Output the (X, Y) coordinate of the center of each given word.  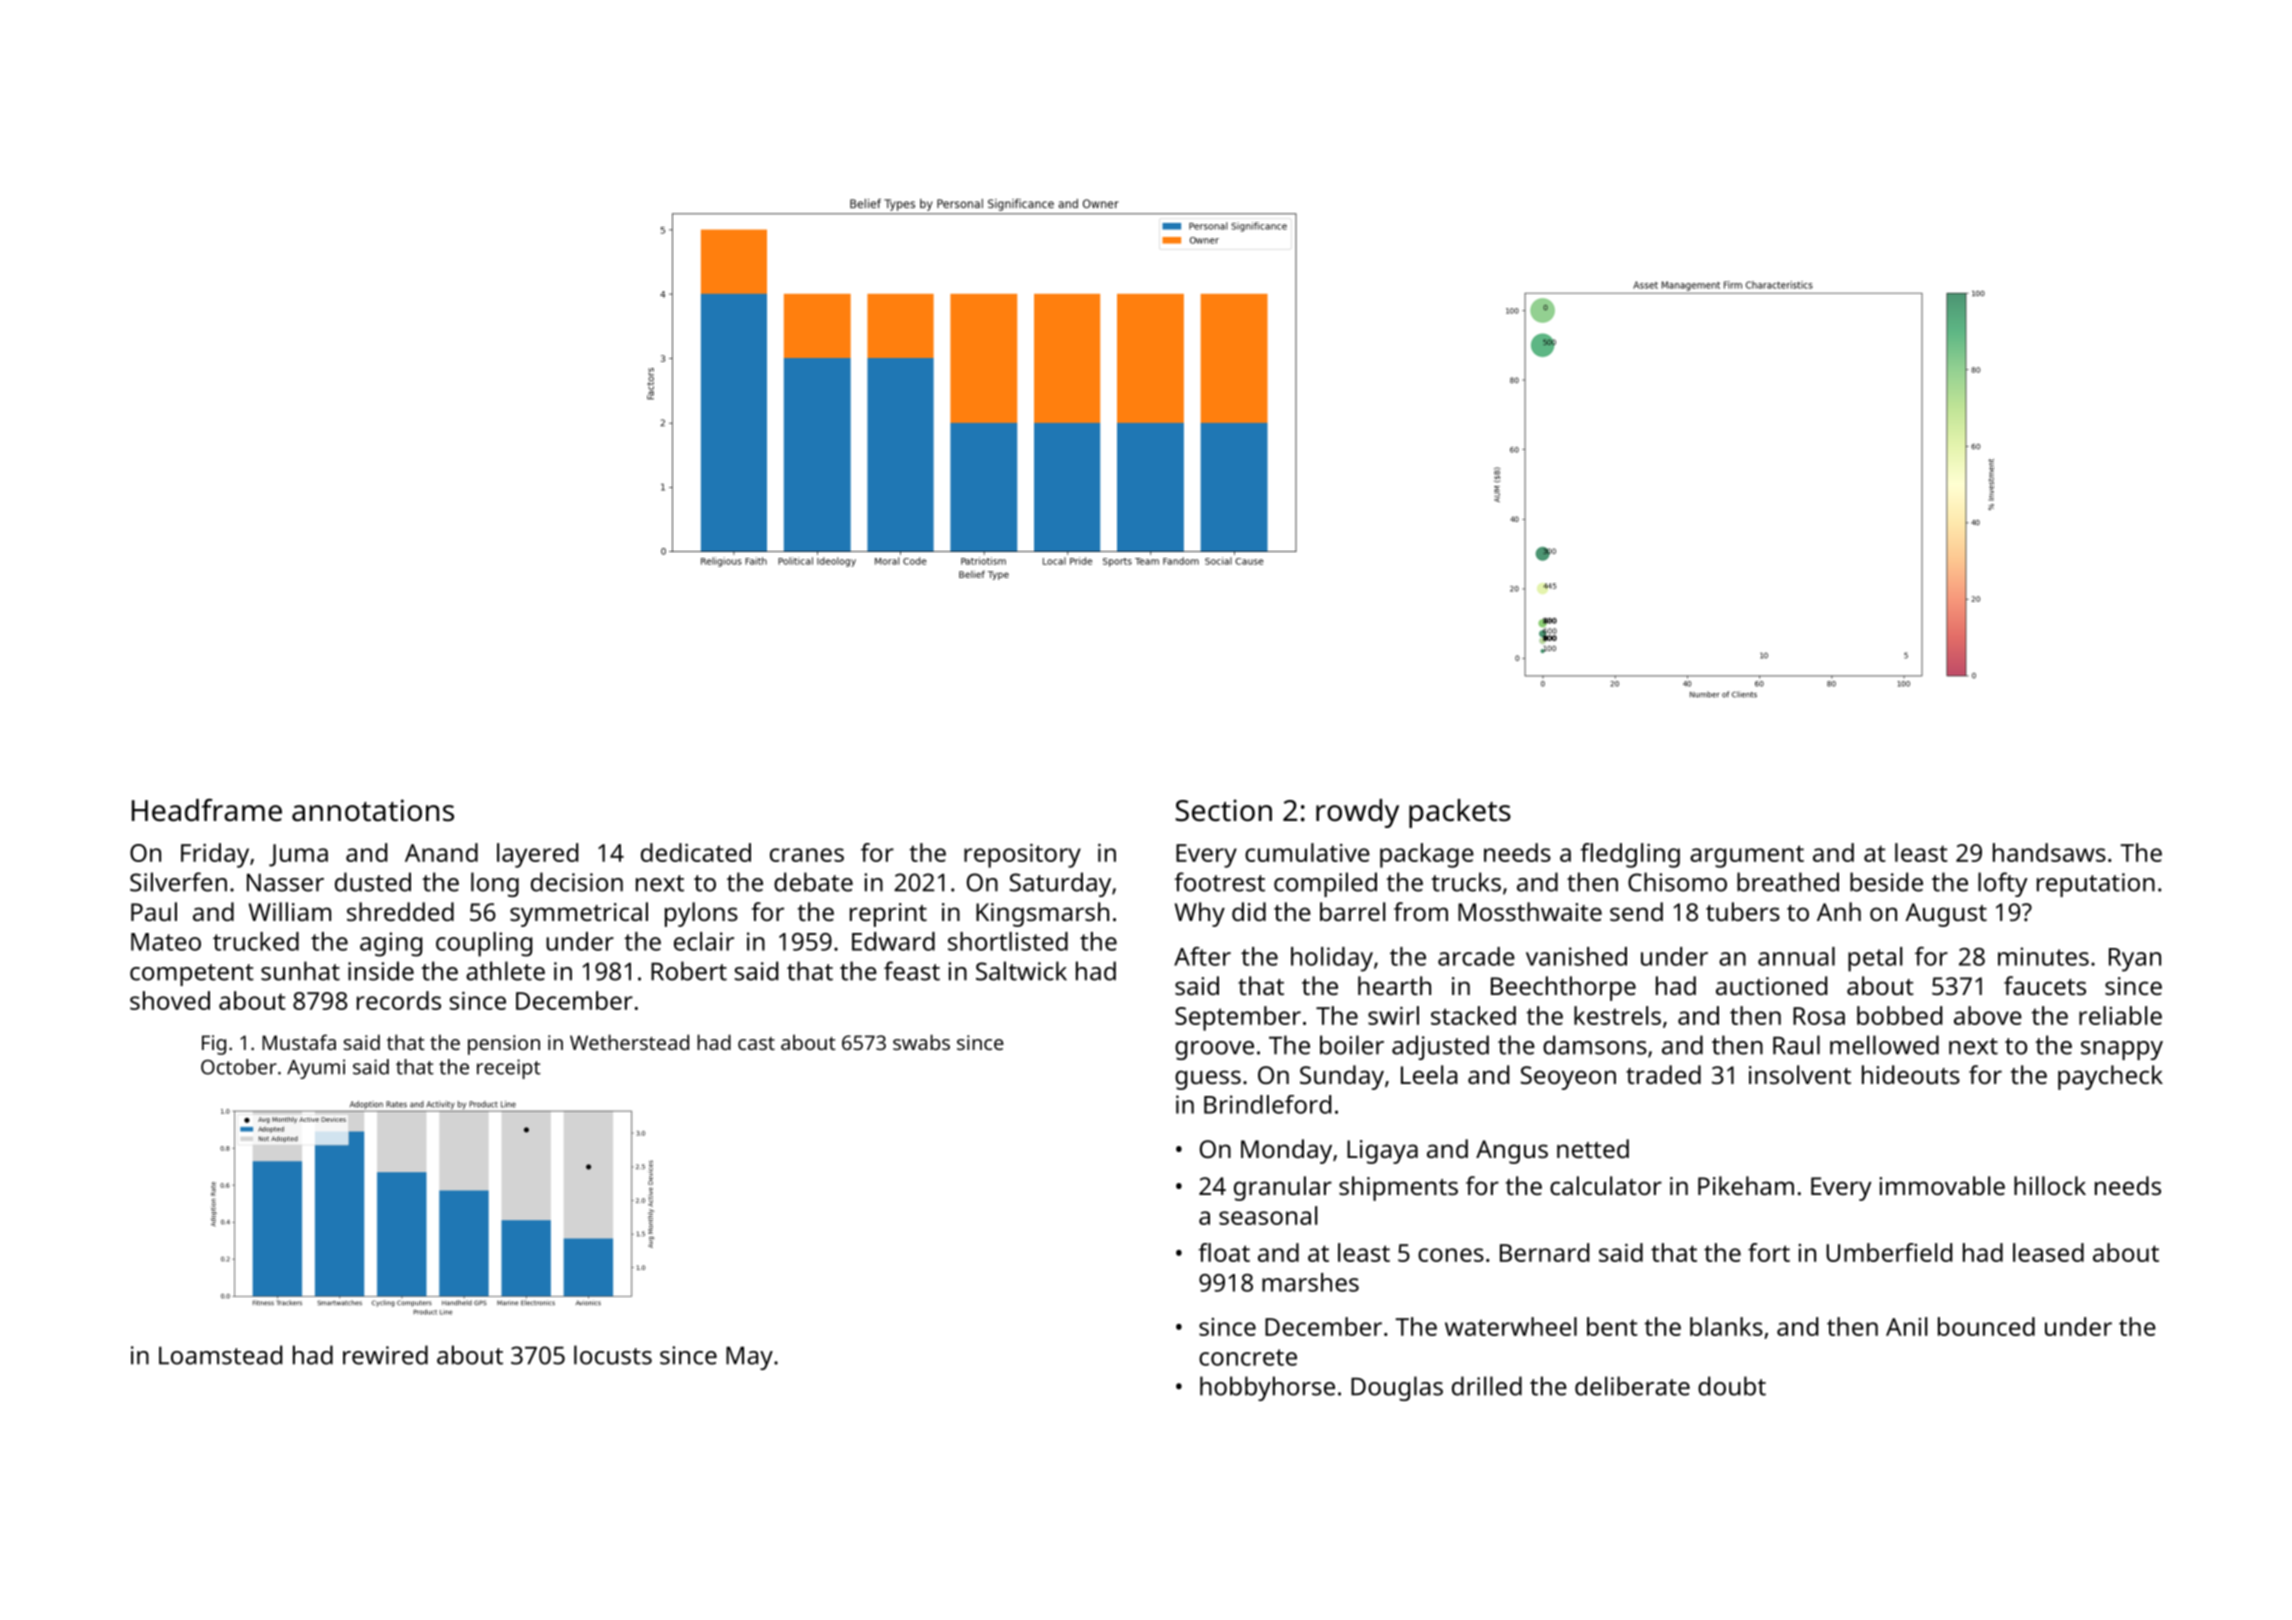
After (1202, 956)
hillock (2050, 1185)
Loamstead (220, 1355)
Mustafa (299, 1042)
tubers (1743, 911)
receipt (509, 1069)
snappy (2122, 1050)
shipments (1398, 1188)
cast (756, 1043)
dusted (373, 882)
